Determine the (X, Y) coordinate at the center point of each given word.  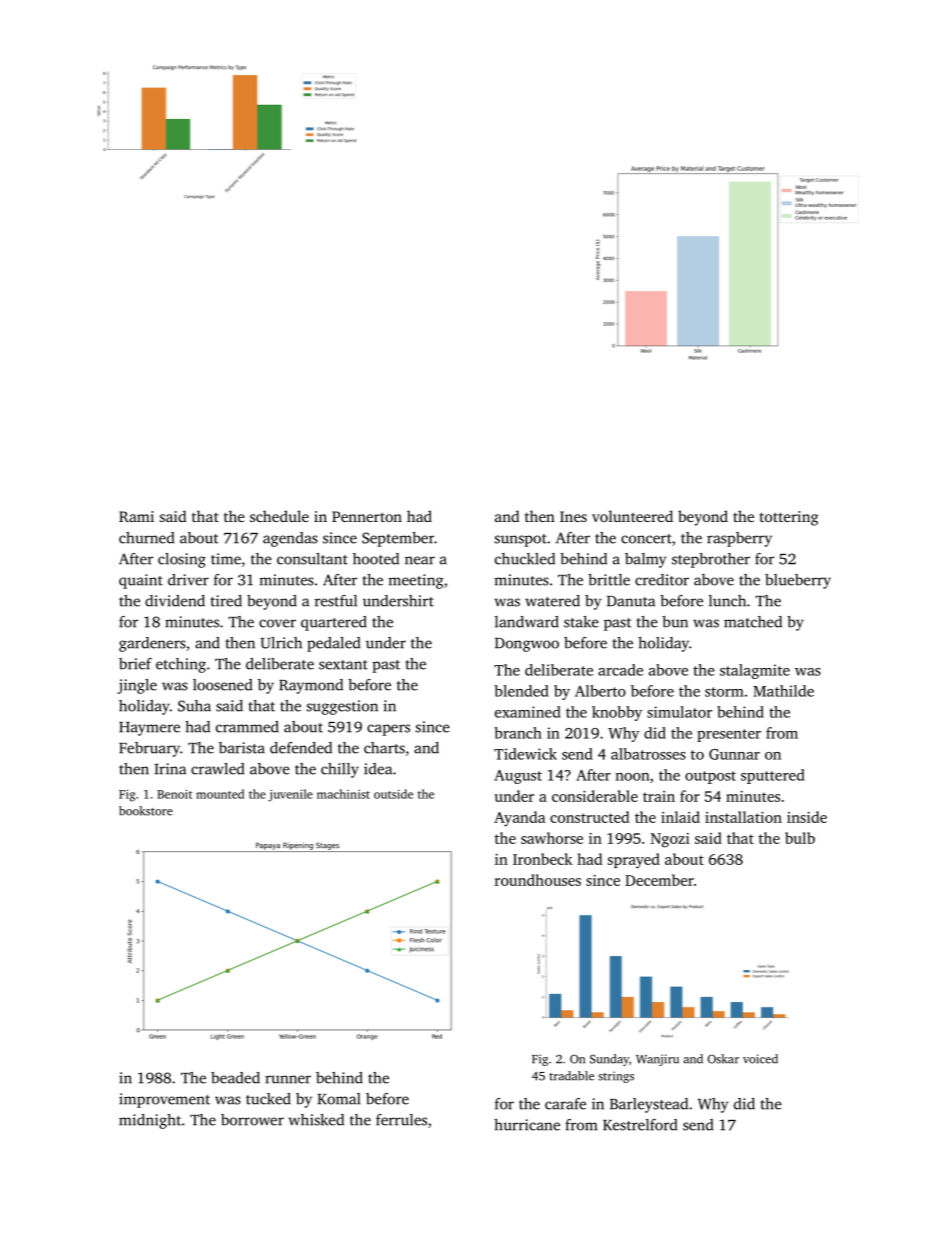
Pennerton (367, 516)
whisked (316, 1120)
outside (393, 794)
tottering (789, 518)
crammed (247, 727)
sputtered (773, 776)
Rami (136, 516)
